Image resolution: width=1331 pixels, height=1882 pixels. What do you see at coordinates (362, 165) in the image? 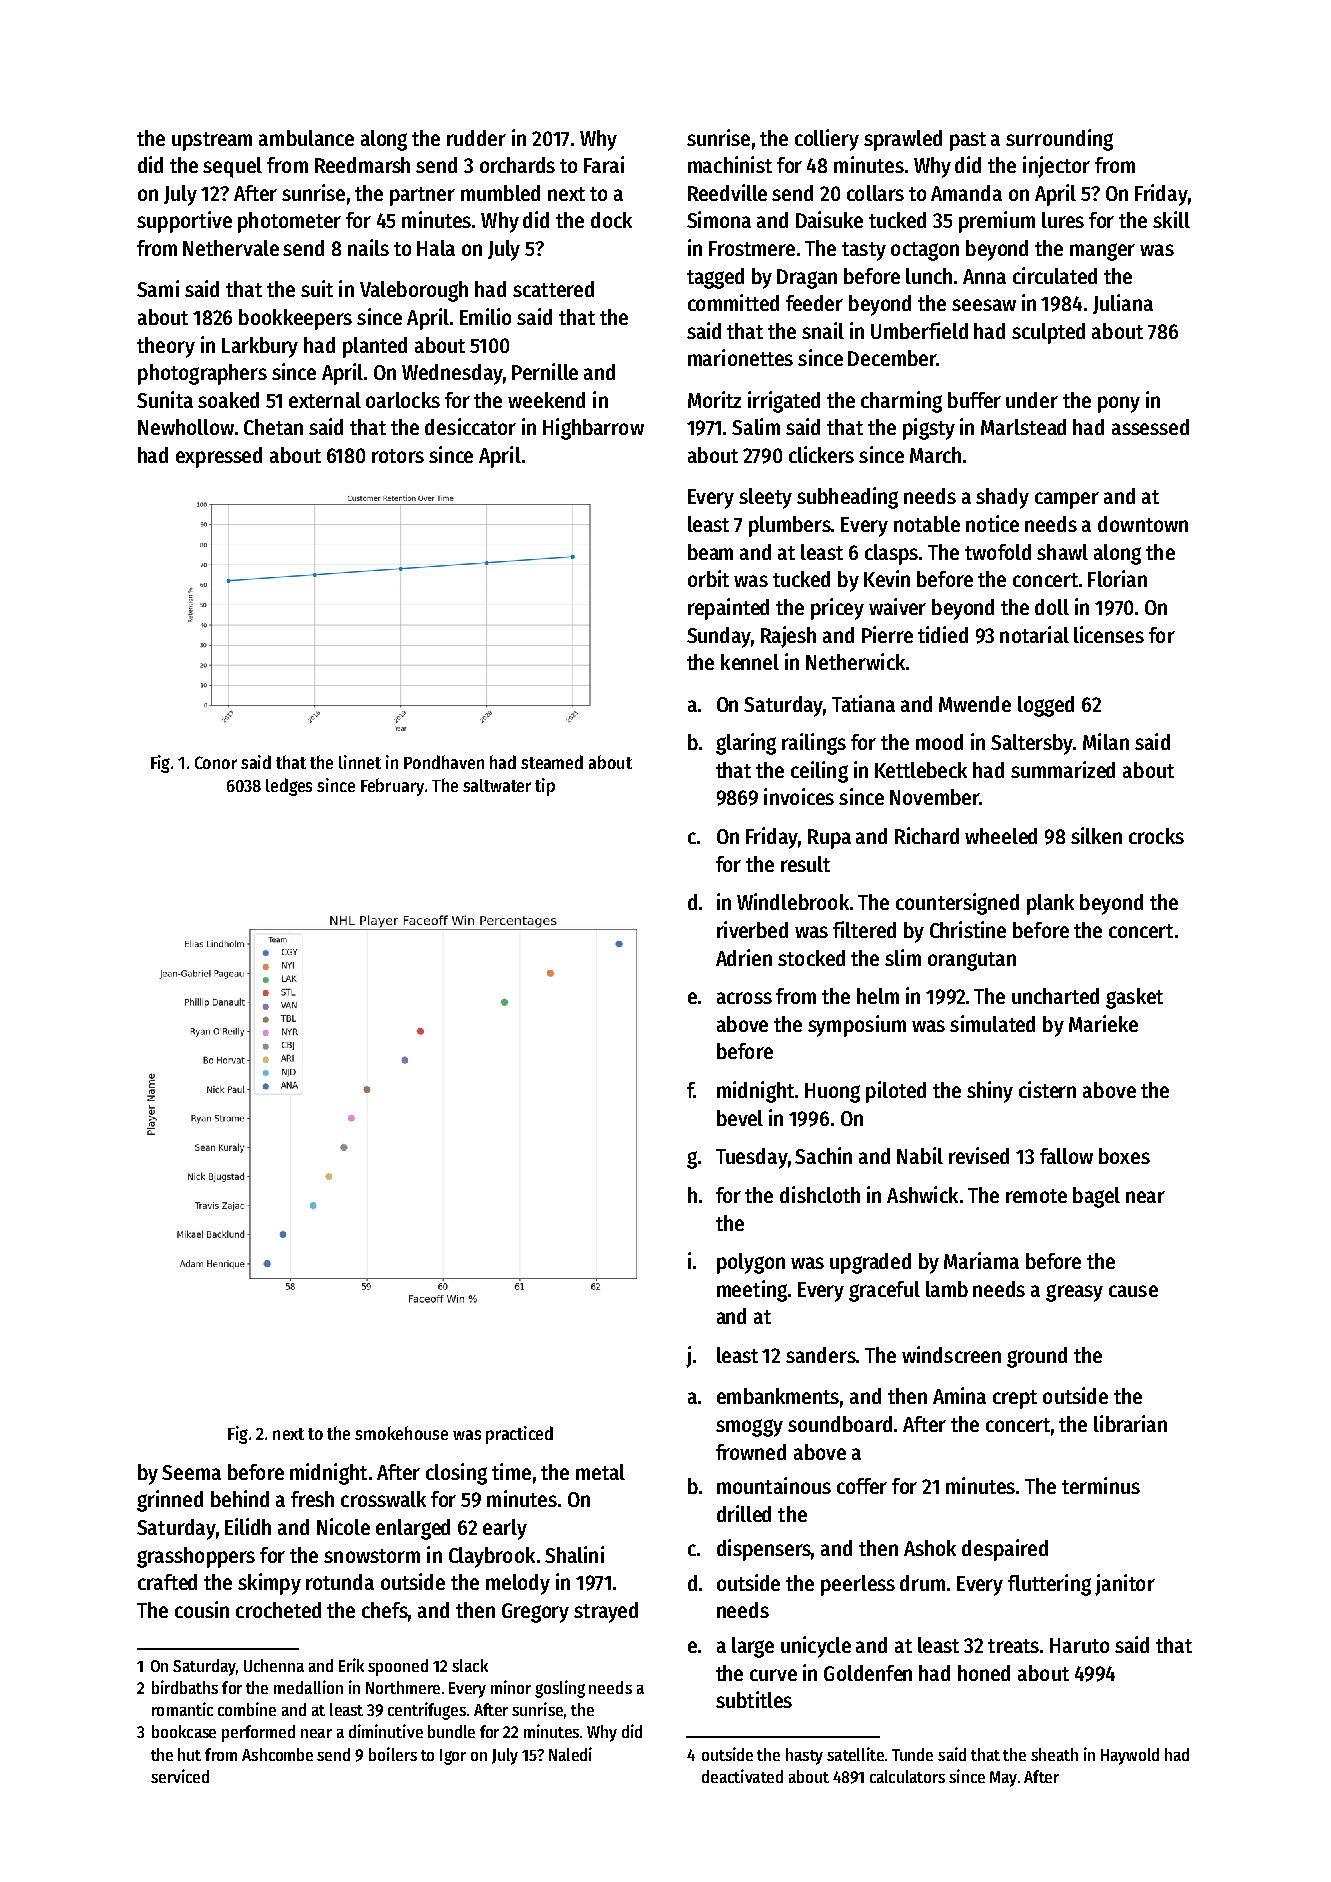
I see `Reedmarsh` at bounding box center [362, 165].
